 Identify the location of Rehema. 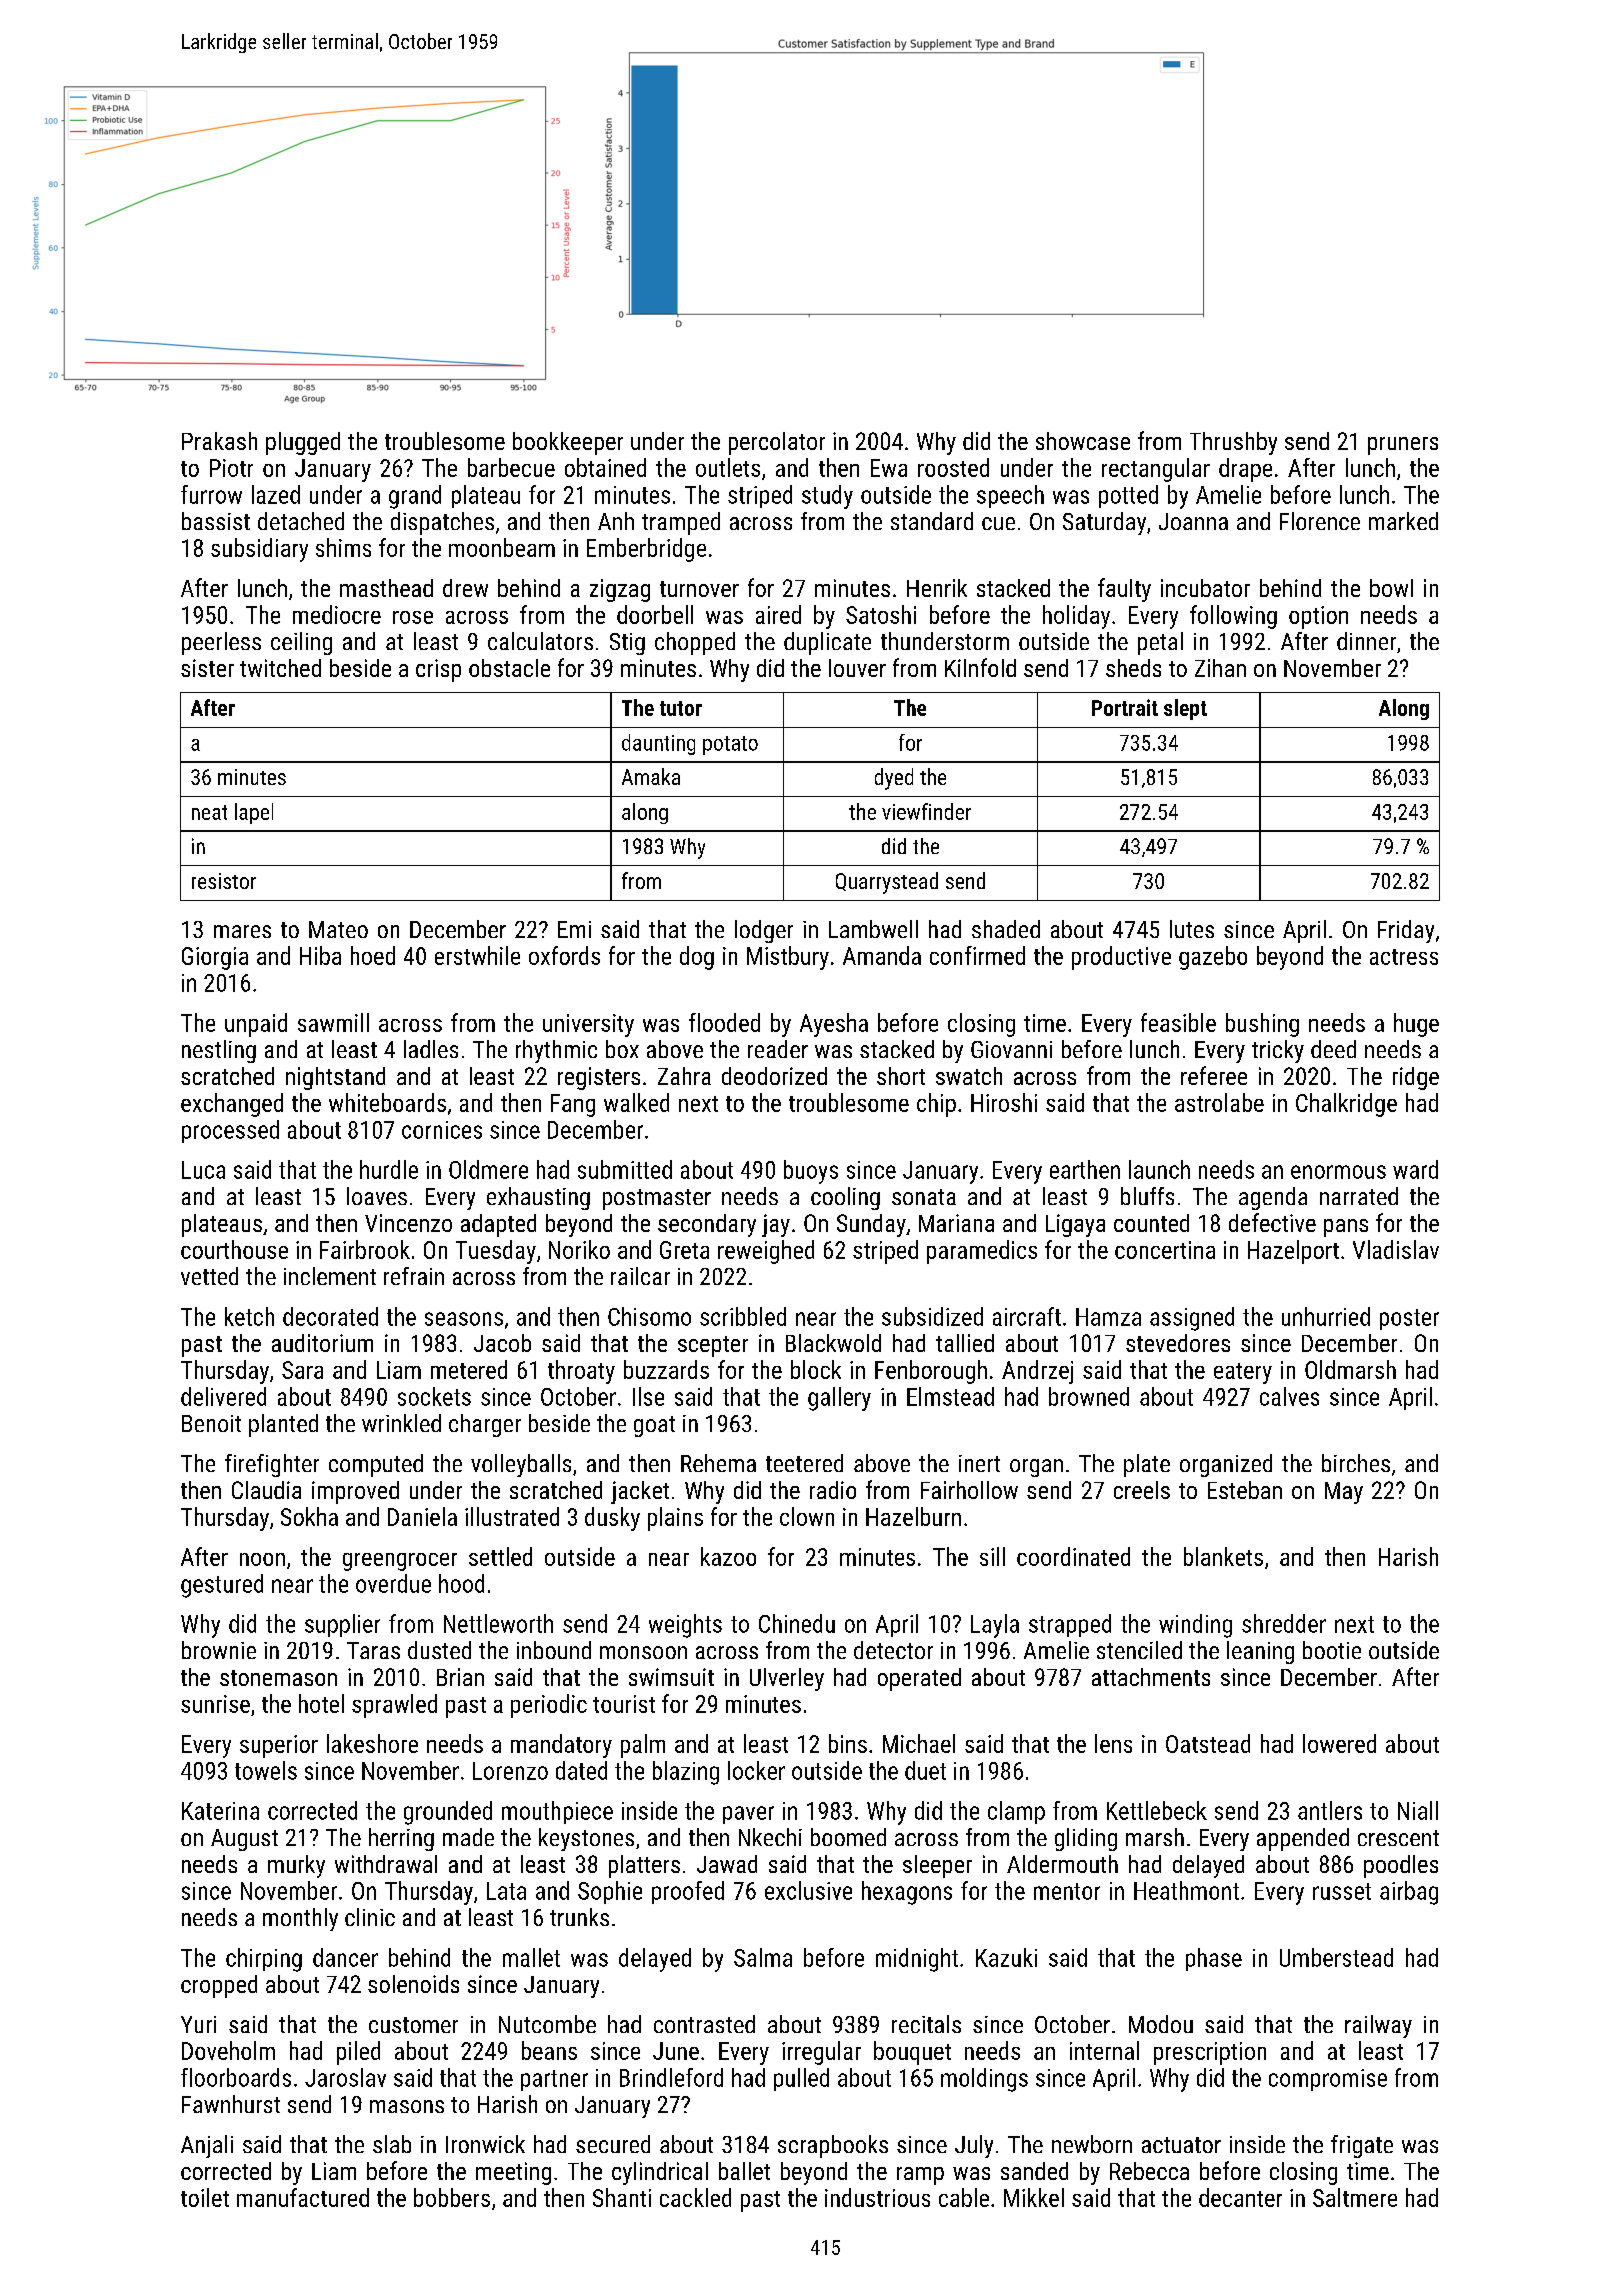
(718, 1463).
